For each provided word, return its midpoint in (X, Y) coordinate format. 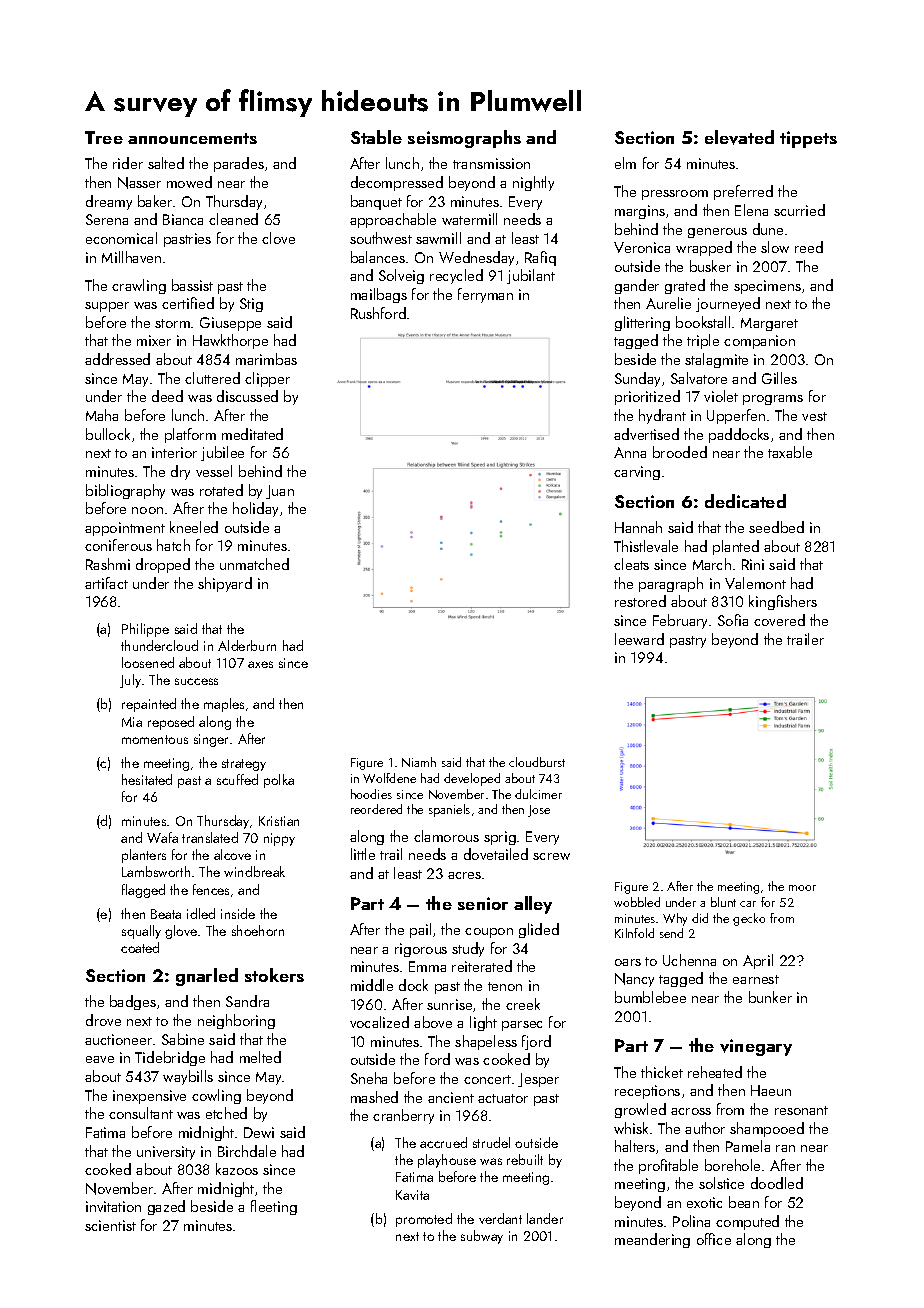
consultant (141, 1113)
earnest (756, 979)
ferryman (485, 295)
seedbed (776, 527)
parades (239, 164)
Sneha (369, 1078)
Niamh (419, 762)
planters (144, 856)
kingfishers (783, 602)
